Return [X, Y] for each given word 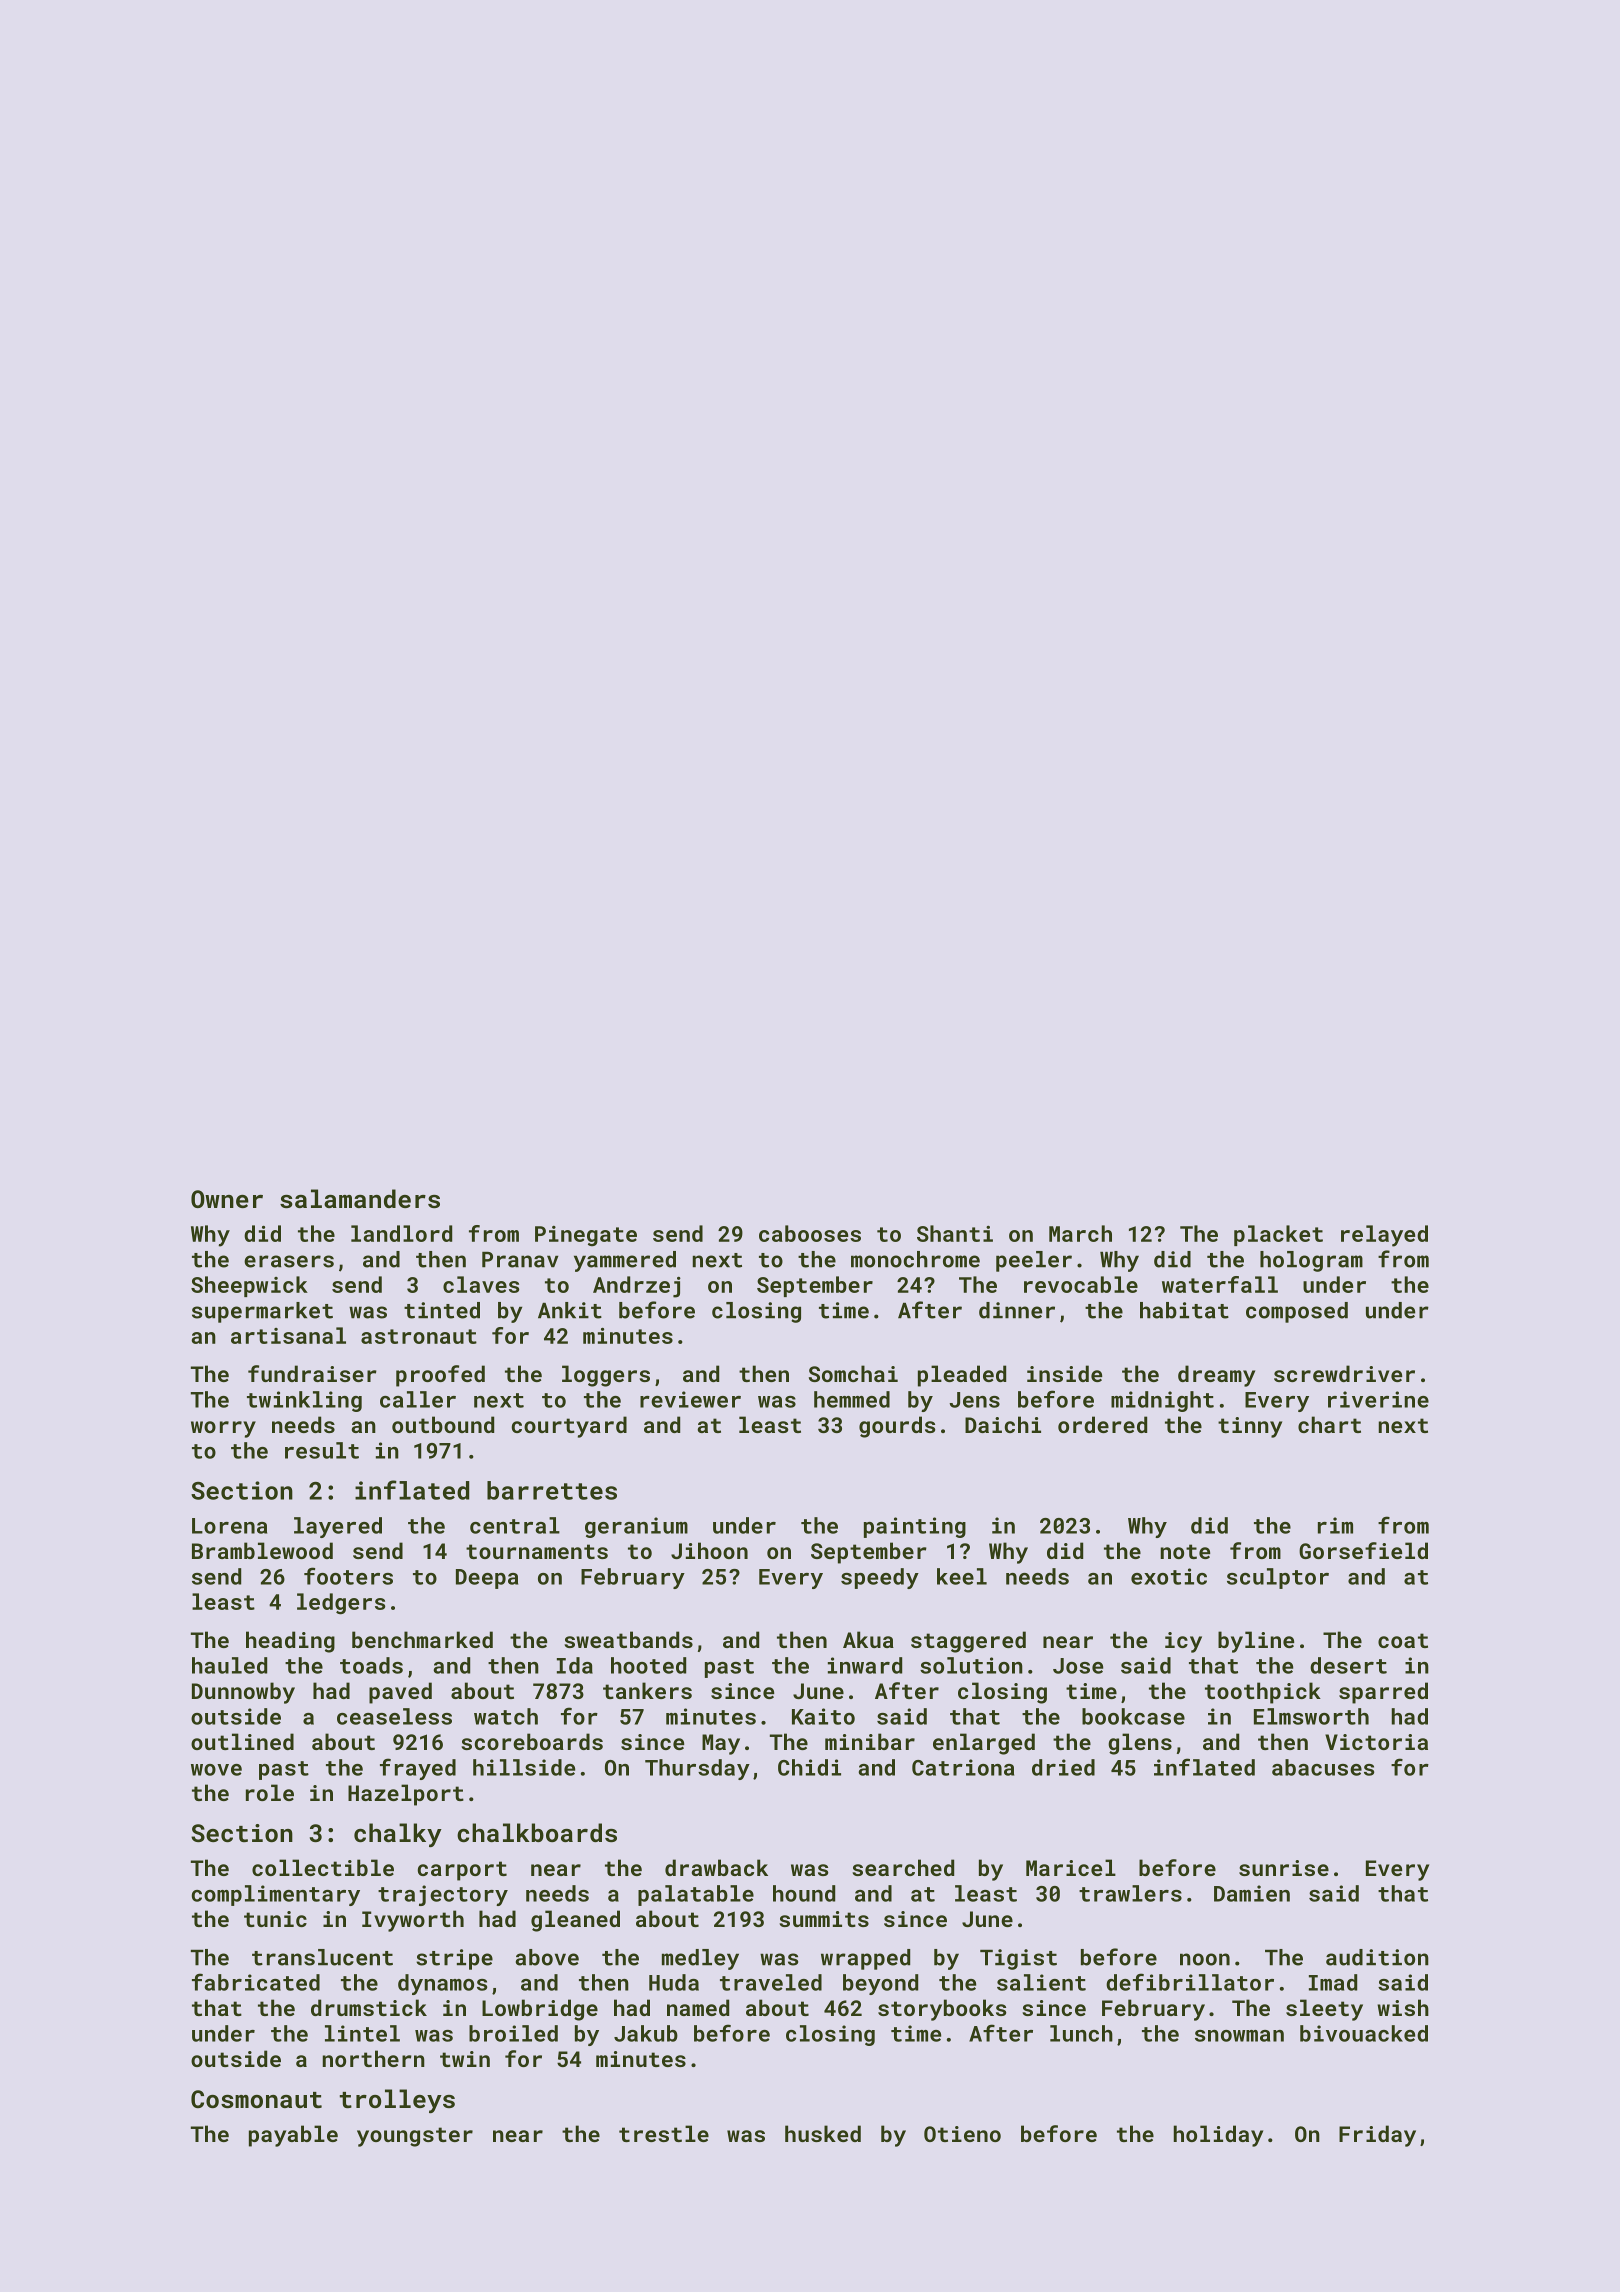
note [1185, 1551]
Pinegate [586, 1236]
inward [865, 1665]
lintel [362, 2033]
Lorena [229, 1526]
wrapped [865, 1959]
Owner [227, 1199]
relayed [1384, 1236]
